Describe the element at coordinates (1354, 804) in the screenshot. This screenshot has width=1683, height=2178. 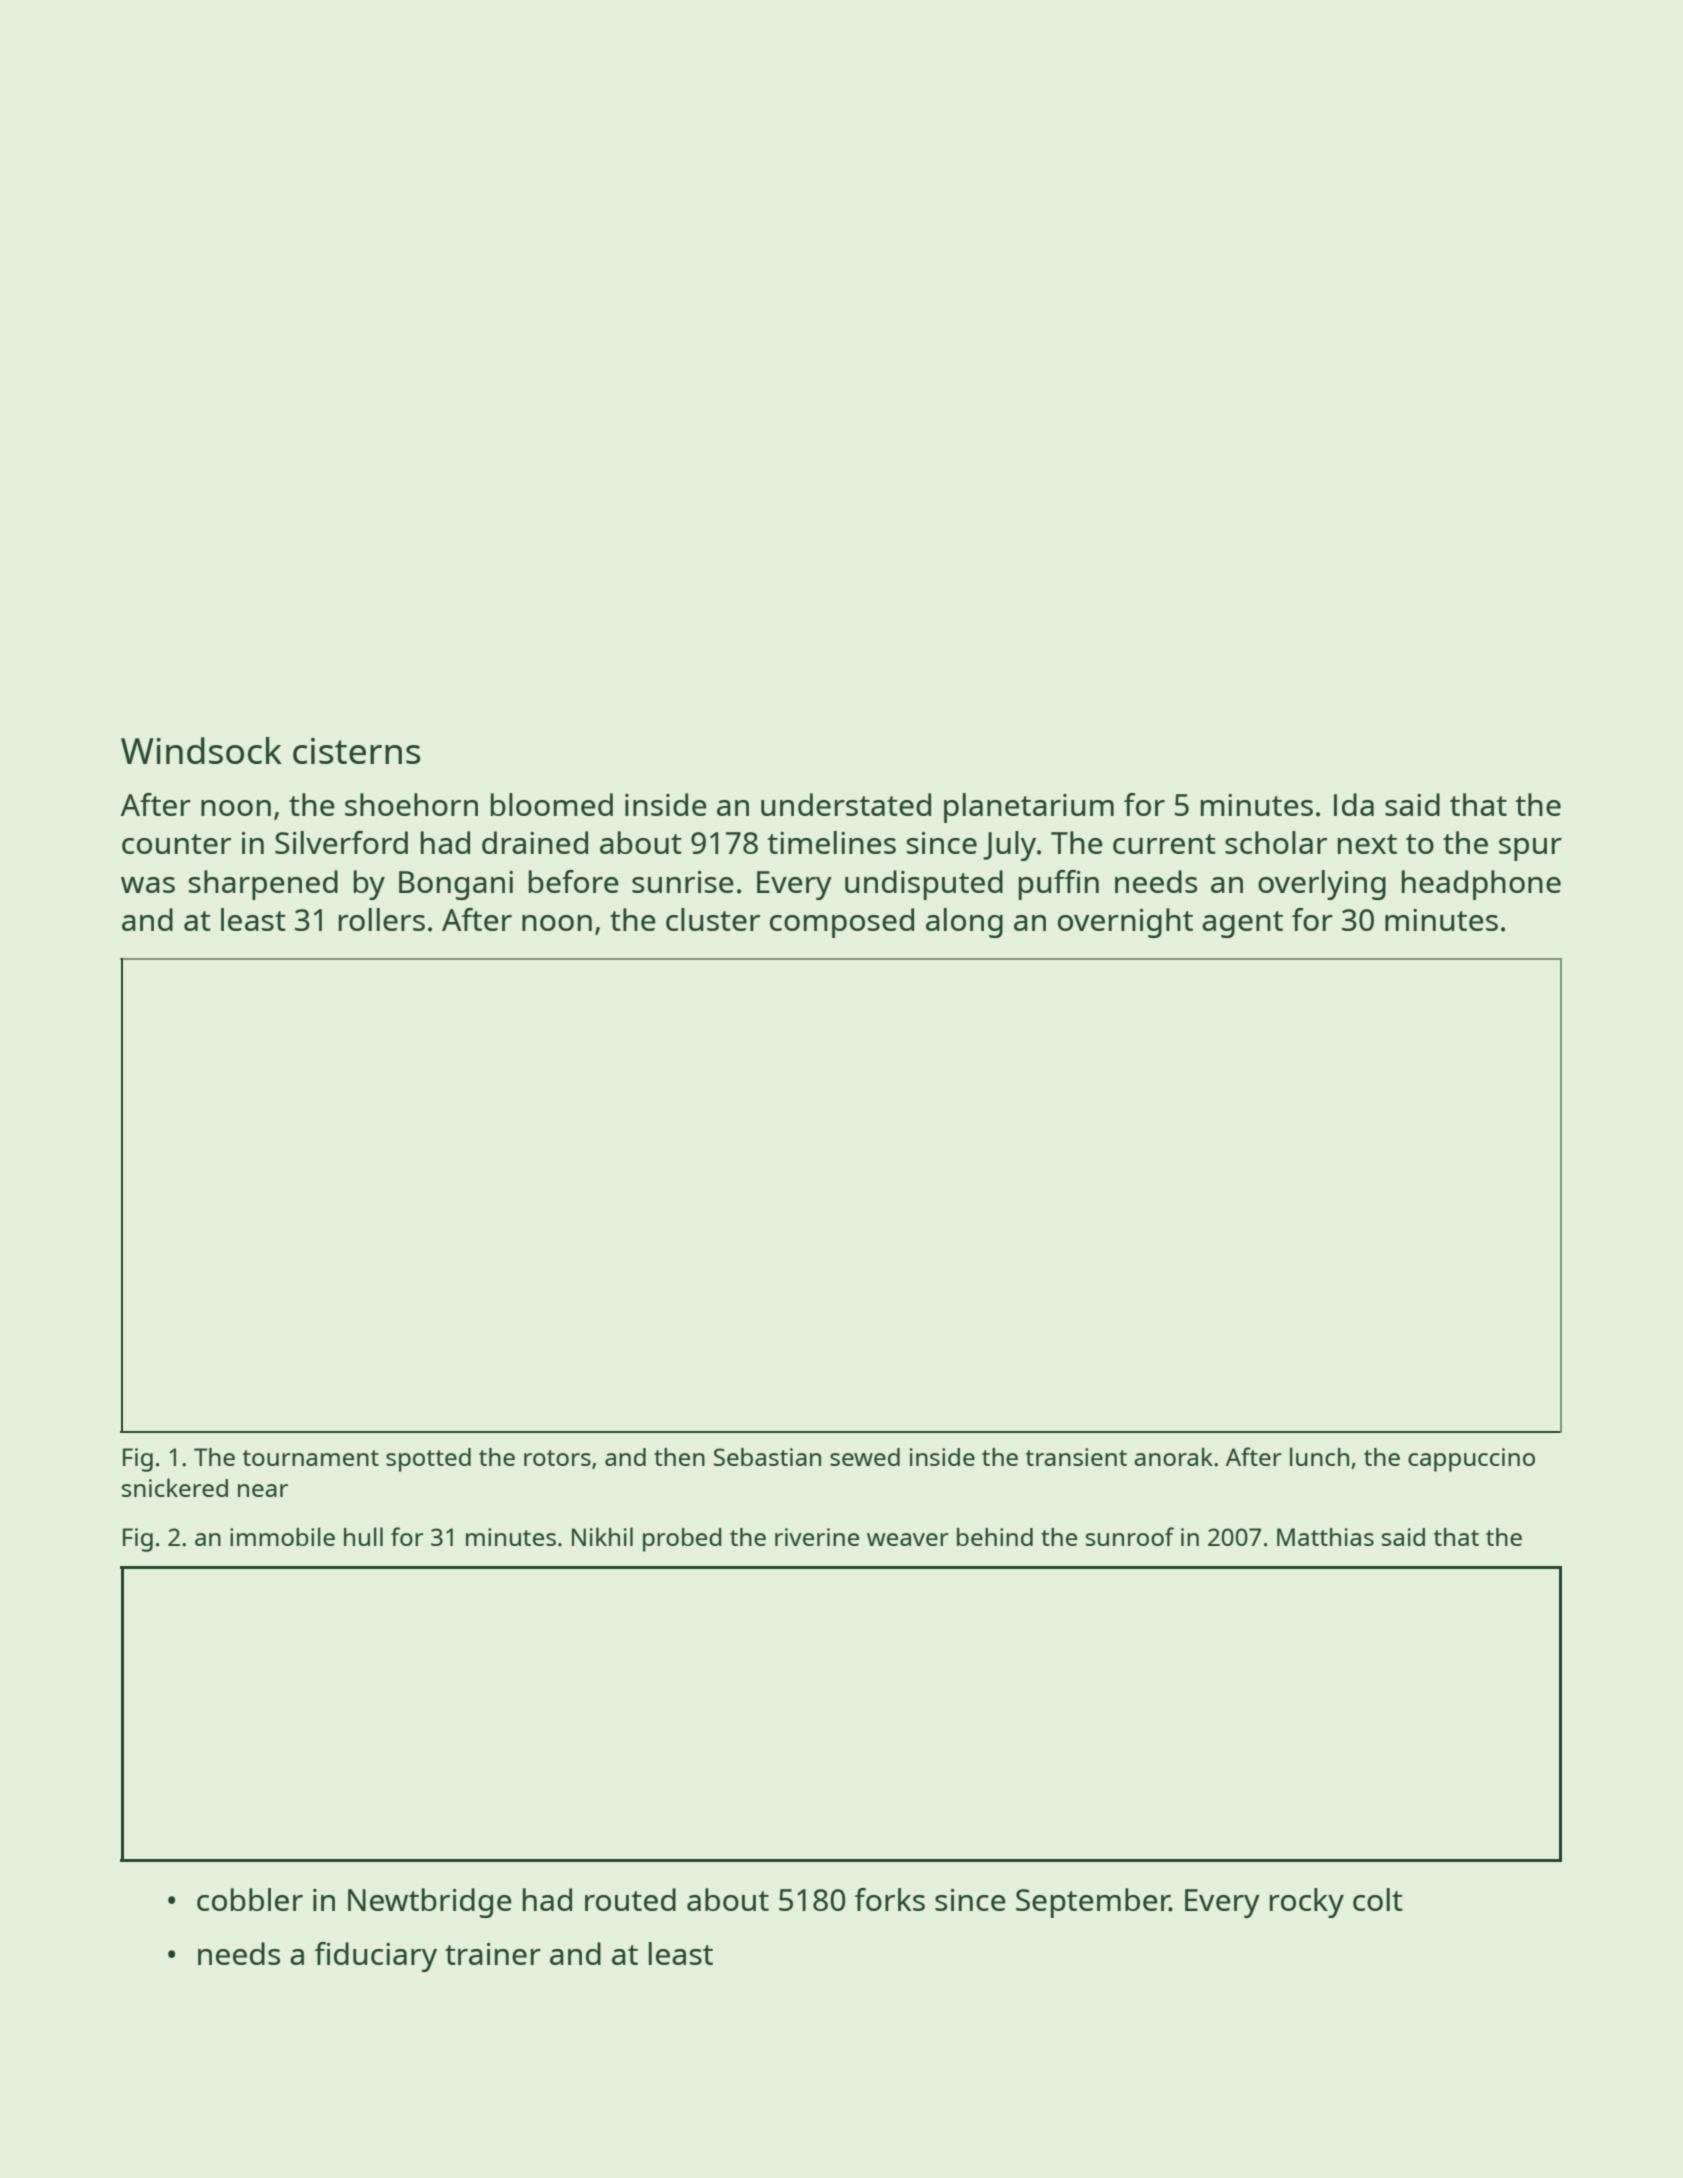
I see `Ida` at that location.
